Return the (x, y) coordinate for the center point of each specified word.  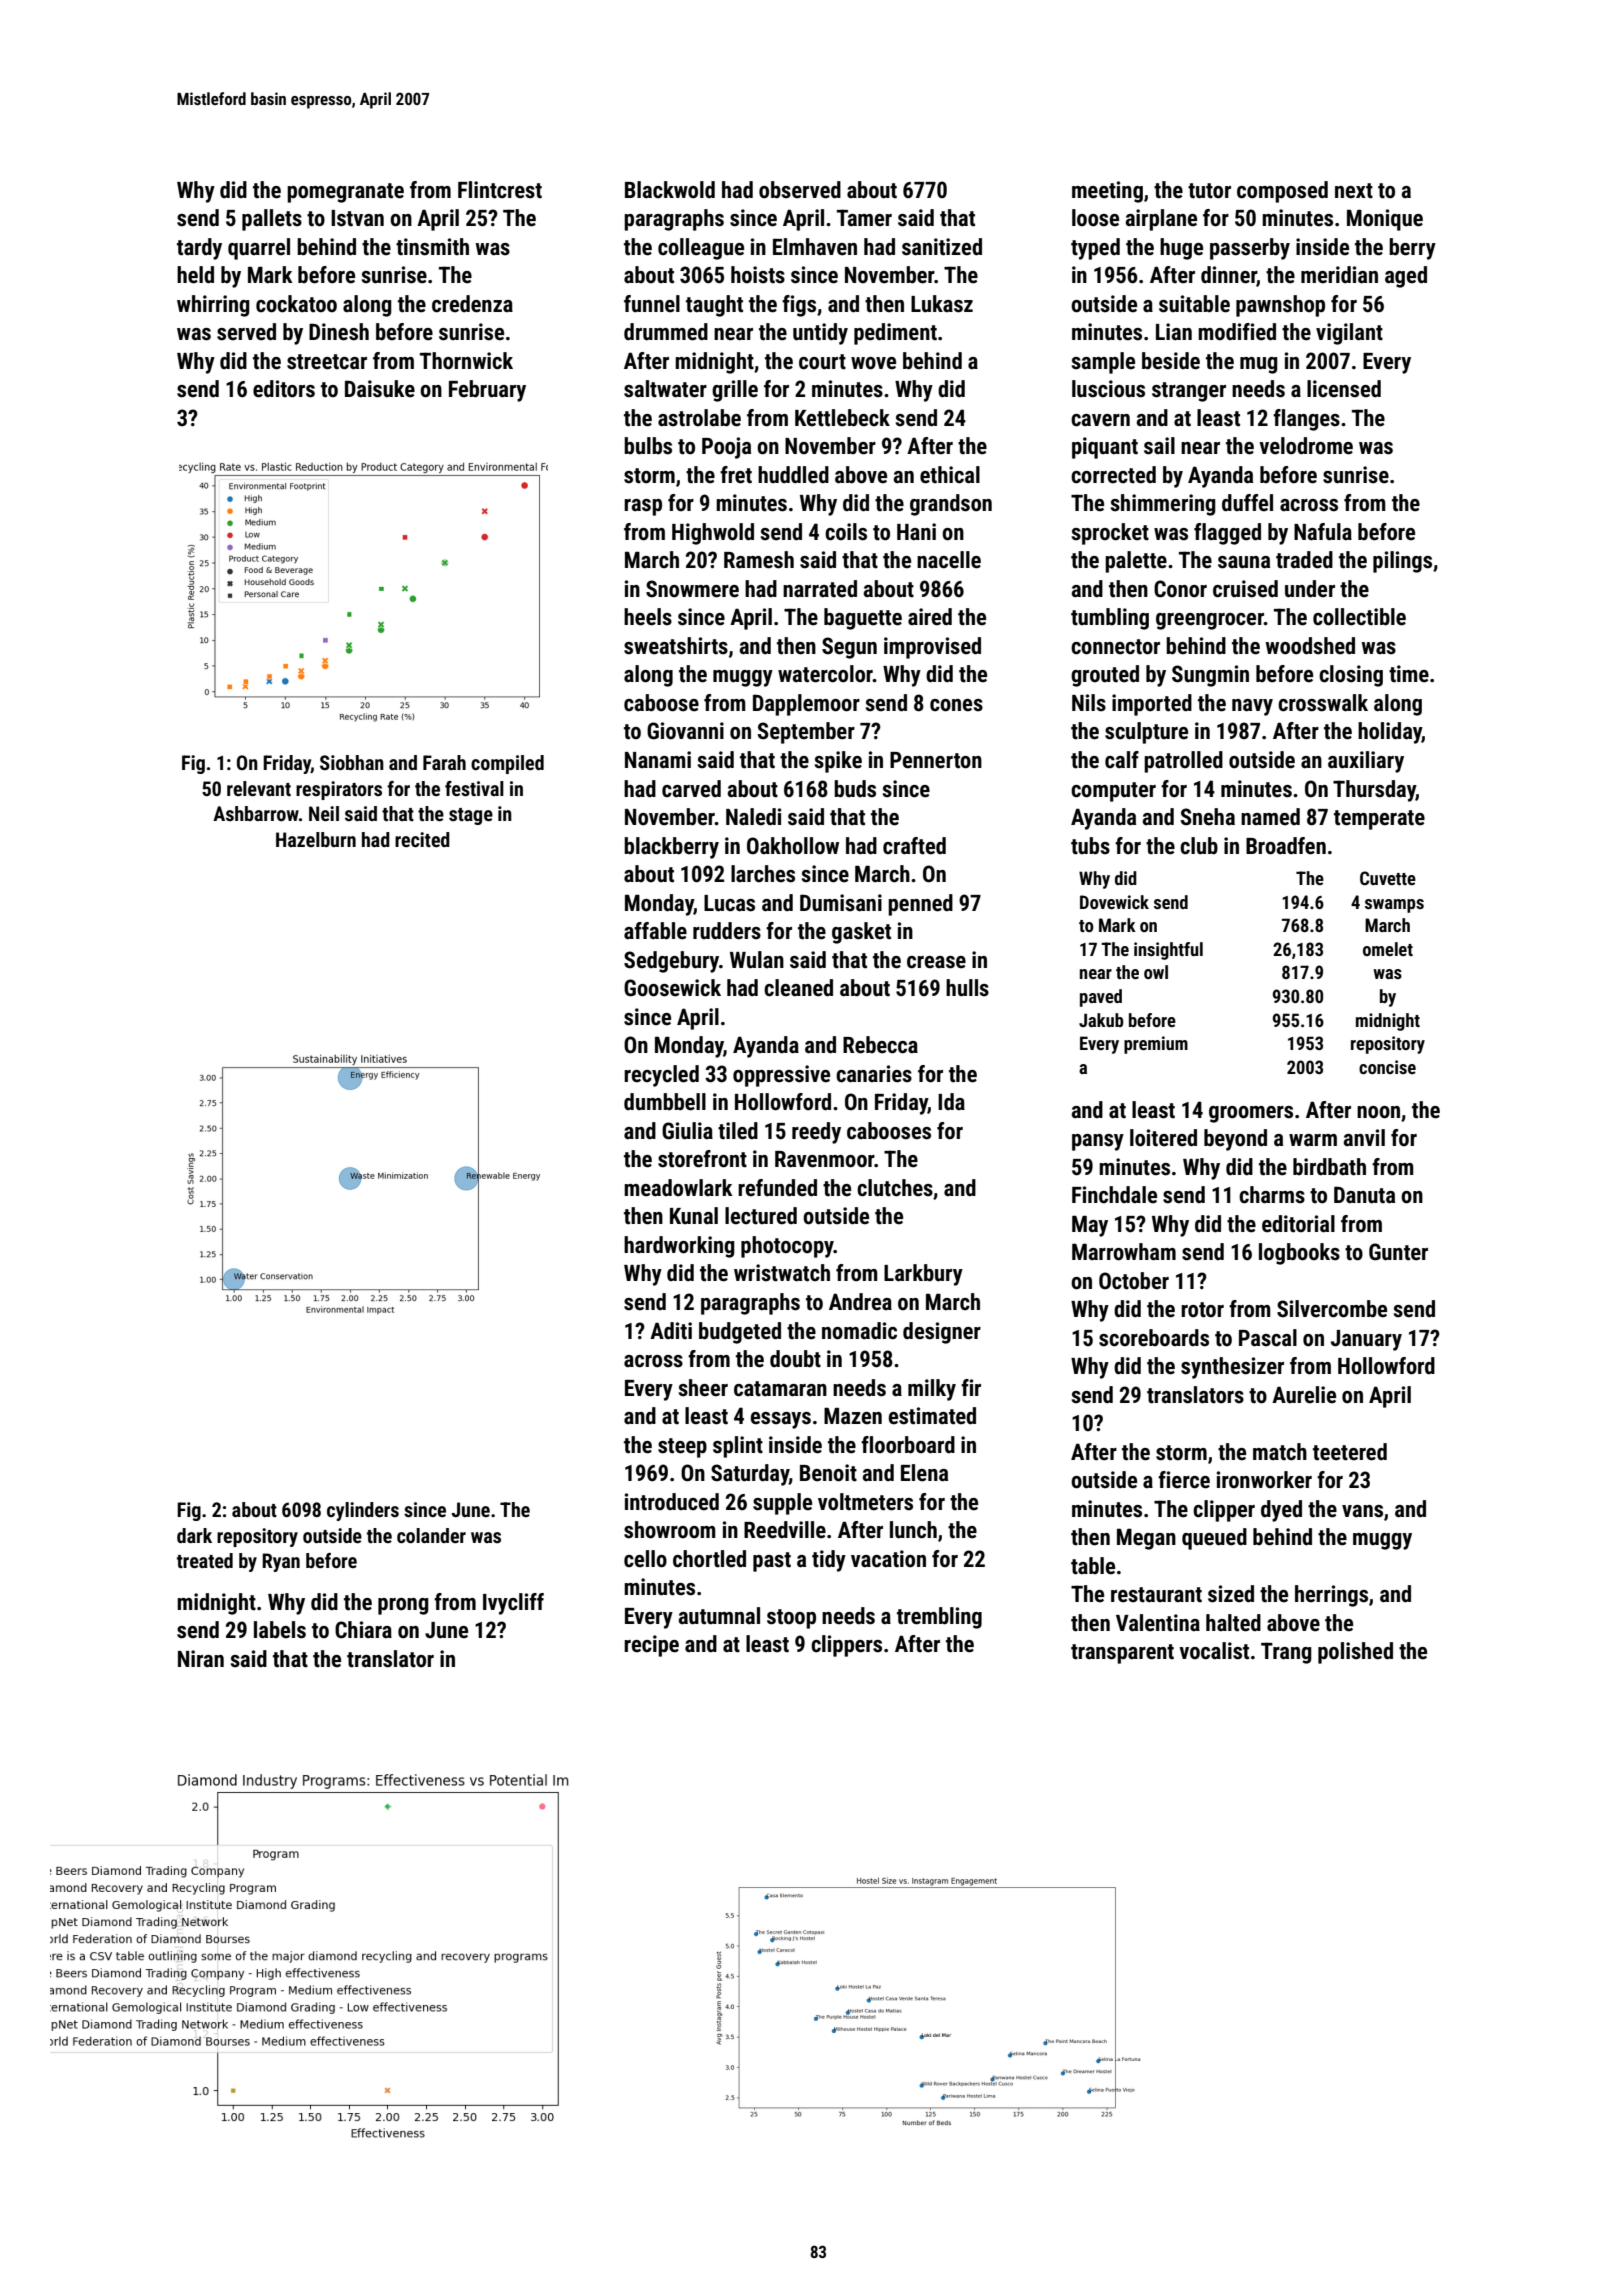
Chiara (363, 1630)
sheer (703, 1388)
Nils (1089, 703)
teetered (1350, 1452)
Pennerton (936, 760)
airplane (1161, 220)
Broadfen (1286, 846)
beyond (1235, 1140)
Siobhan (352, 762)
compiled (507, 764)
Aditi (671, 1331)
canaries (874, 1074)
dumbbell (665, 1102)
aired (930, 617)
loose (1095, 218)
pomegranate (345, 193)
